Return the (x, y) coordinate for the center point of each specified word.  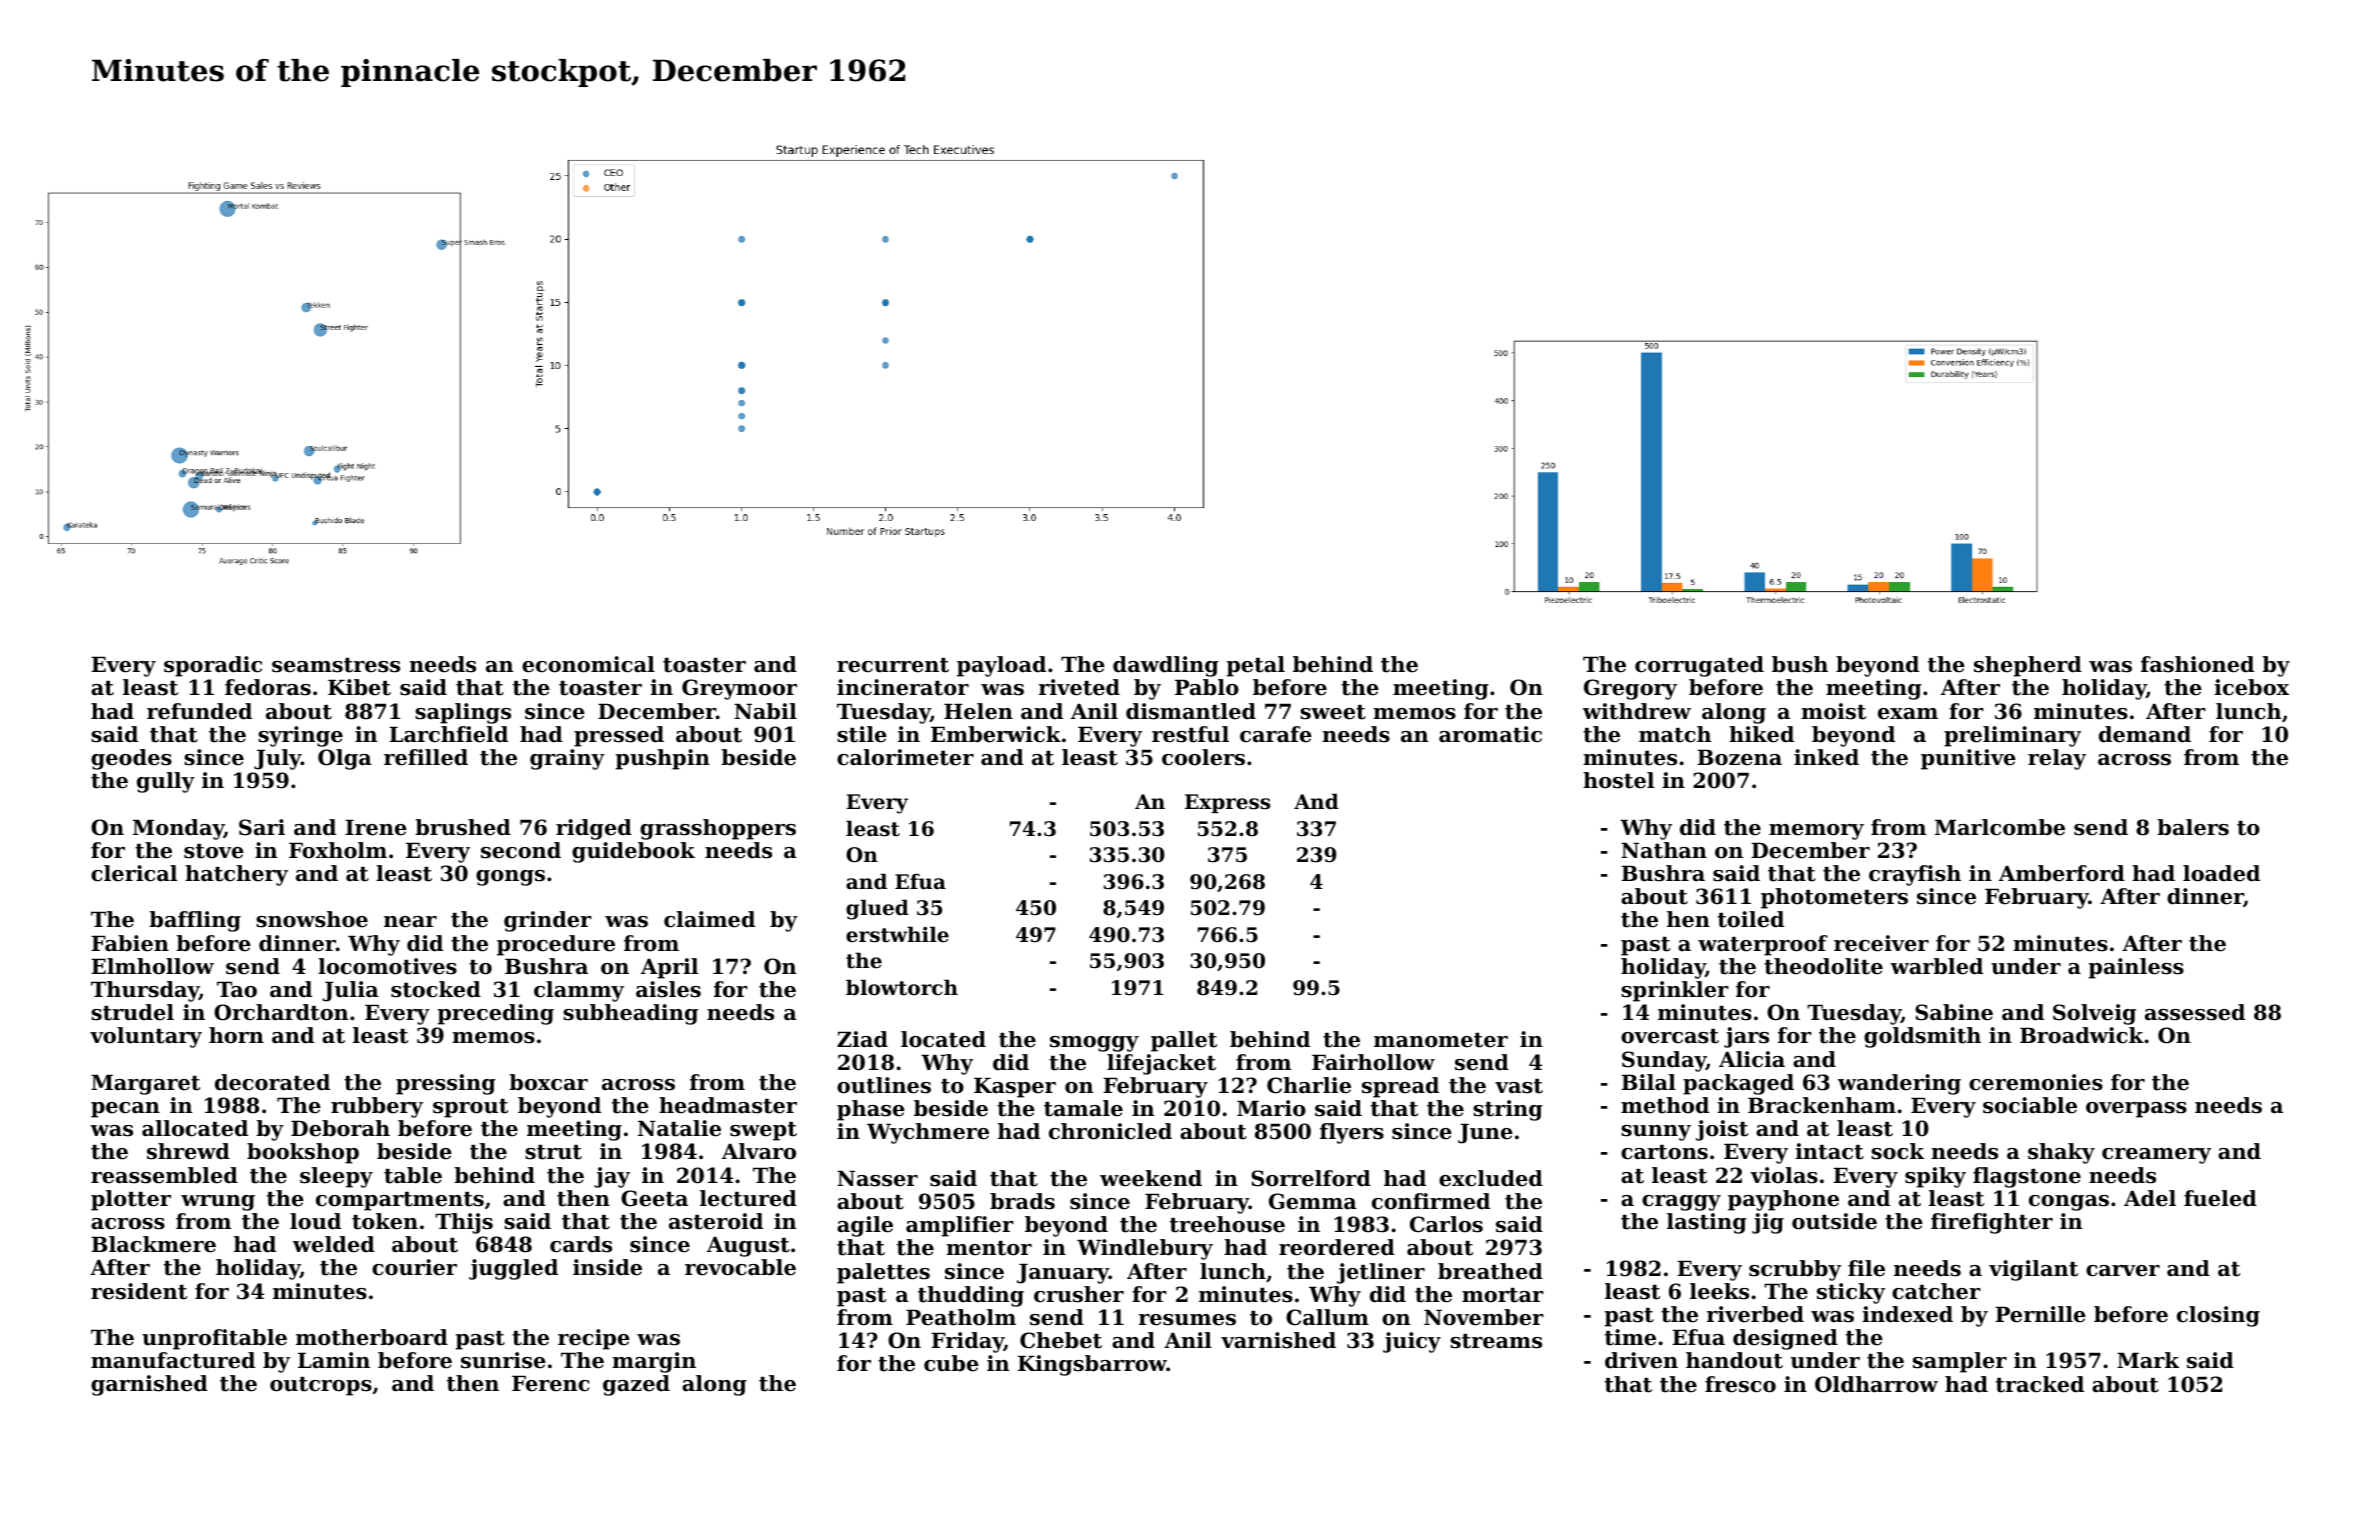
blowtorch (902, 987)
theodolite (1823, 966)
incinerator (903, 687)
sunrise (503, 1360)
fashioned (2197, 664)
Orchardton (281, 1012)
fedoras (268, 687)
